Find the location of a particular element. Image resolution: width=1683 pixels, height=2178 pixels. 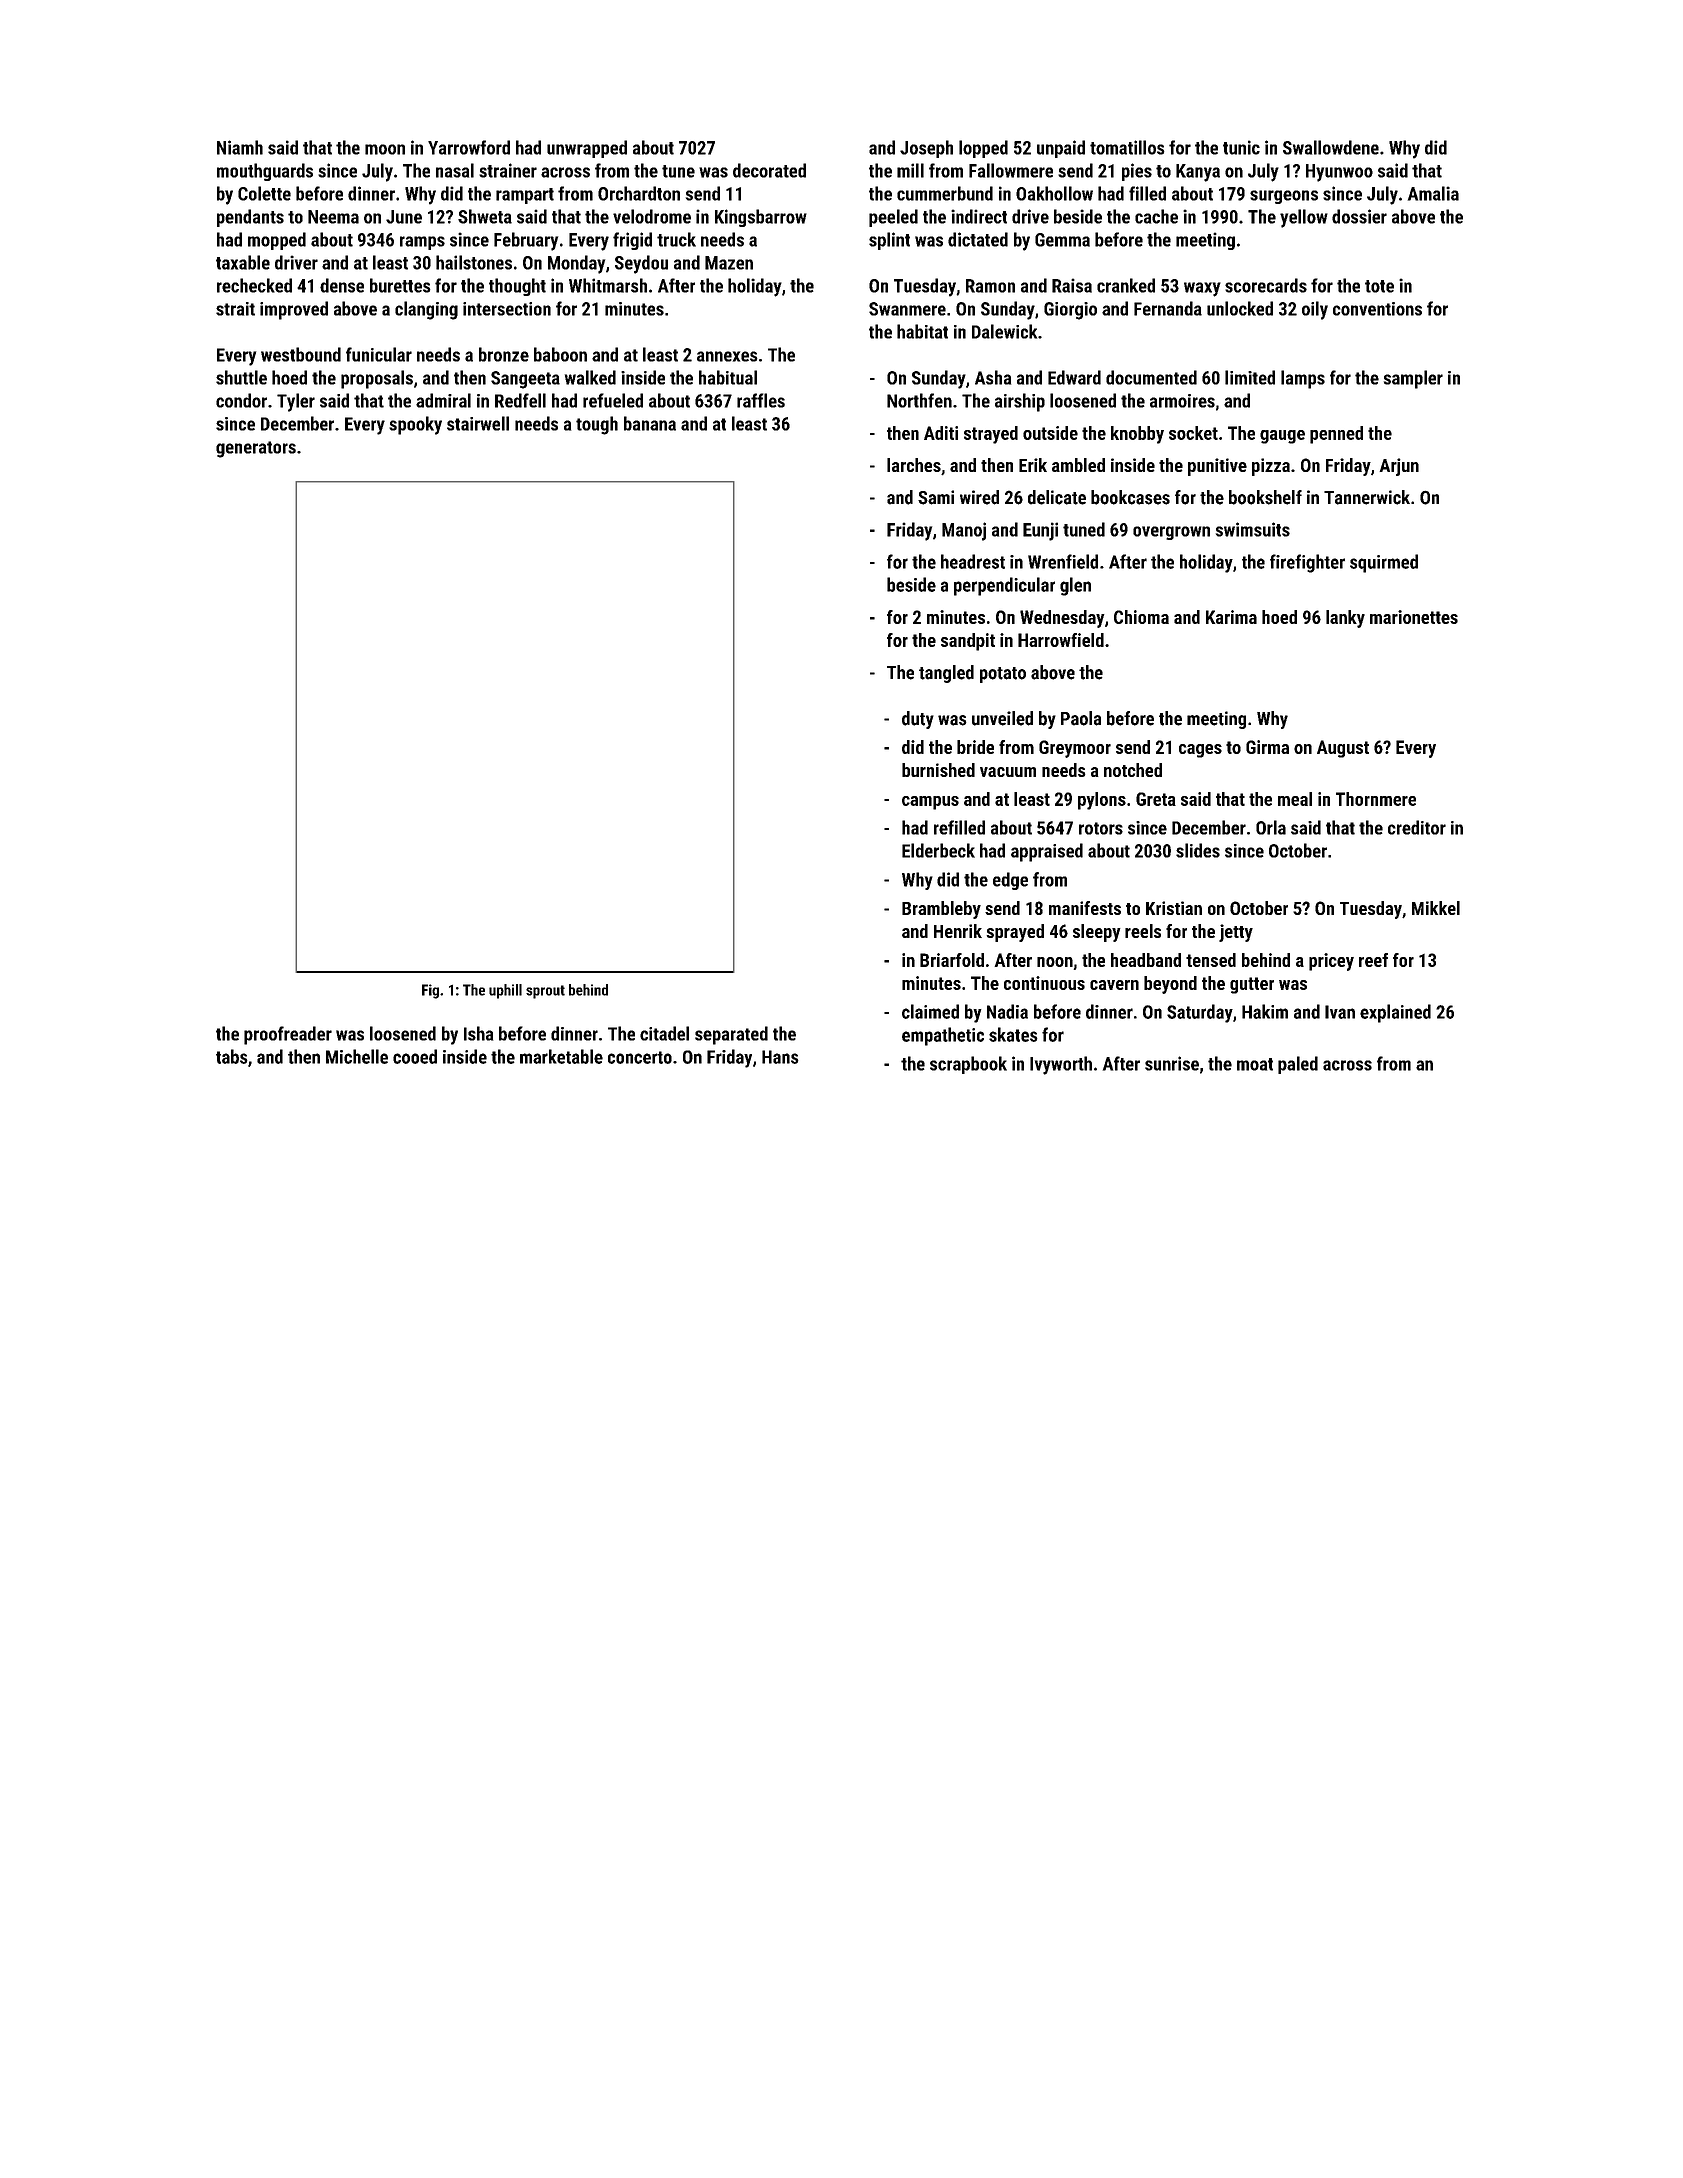

sampler is located at coordinates (1413, 379).
